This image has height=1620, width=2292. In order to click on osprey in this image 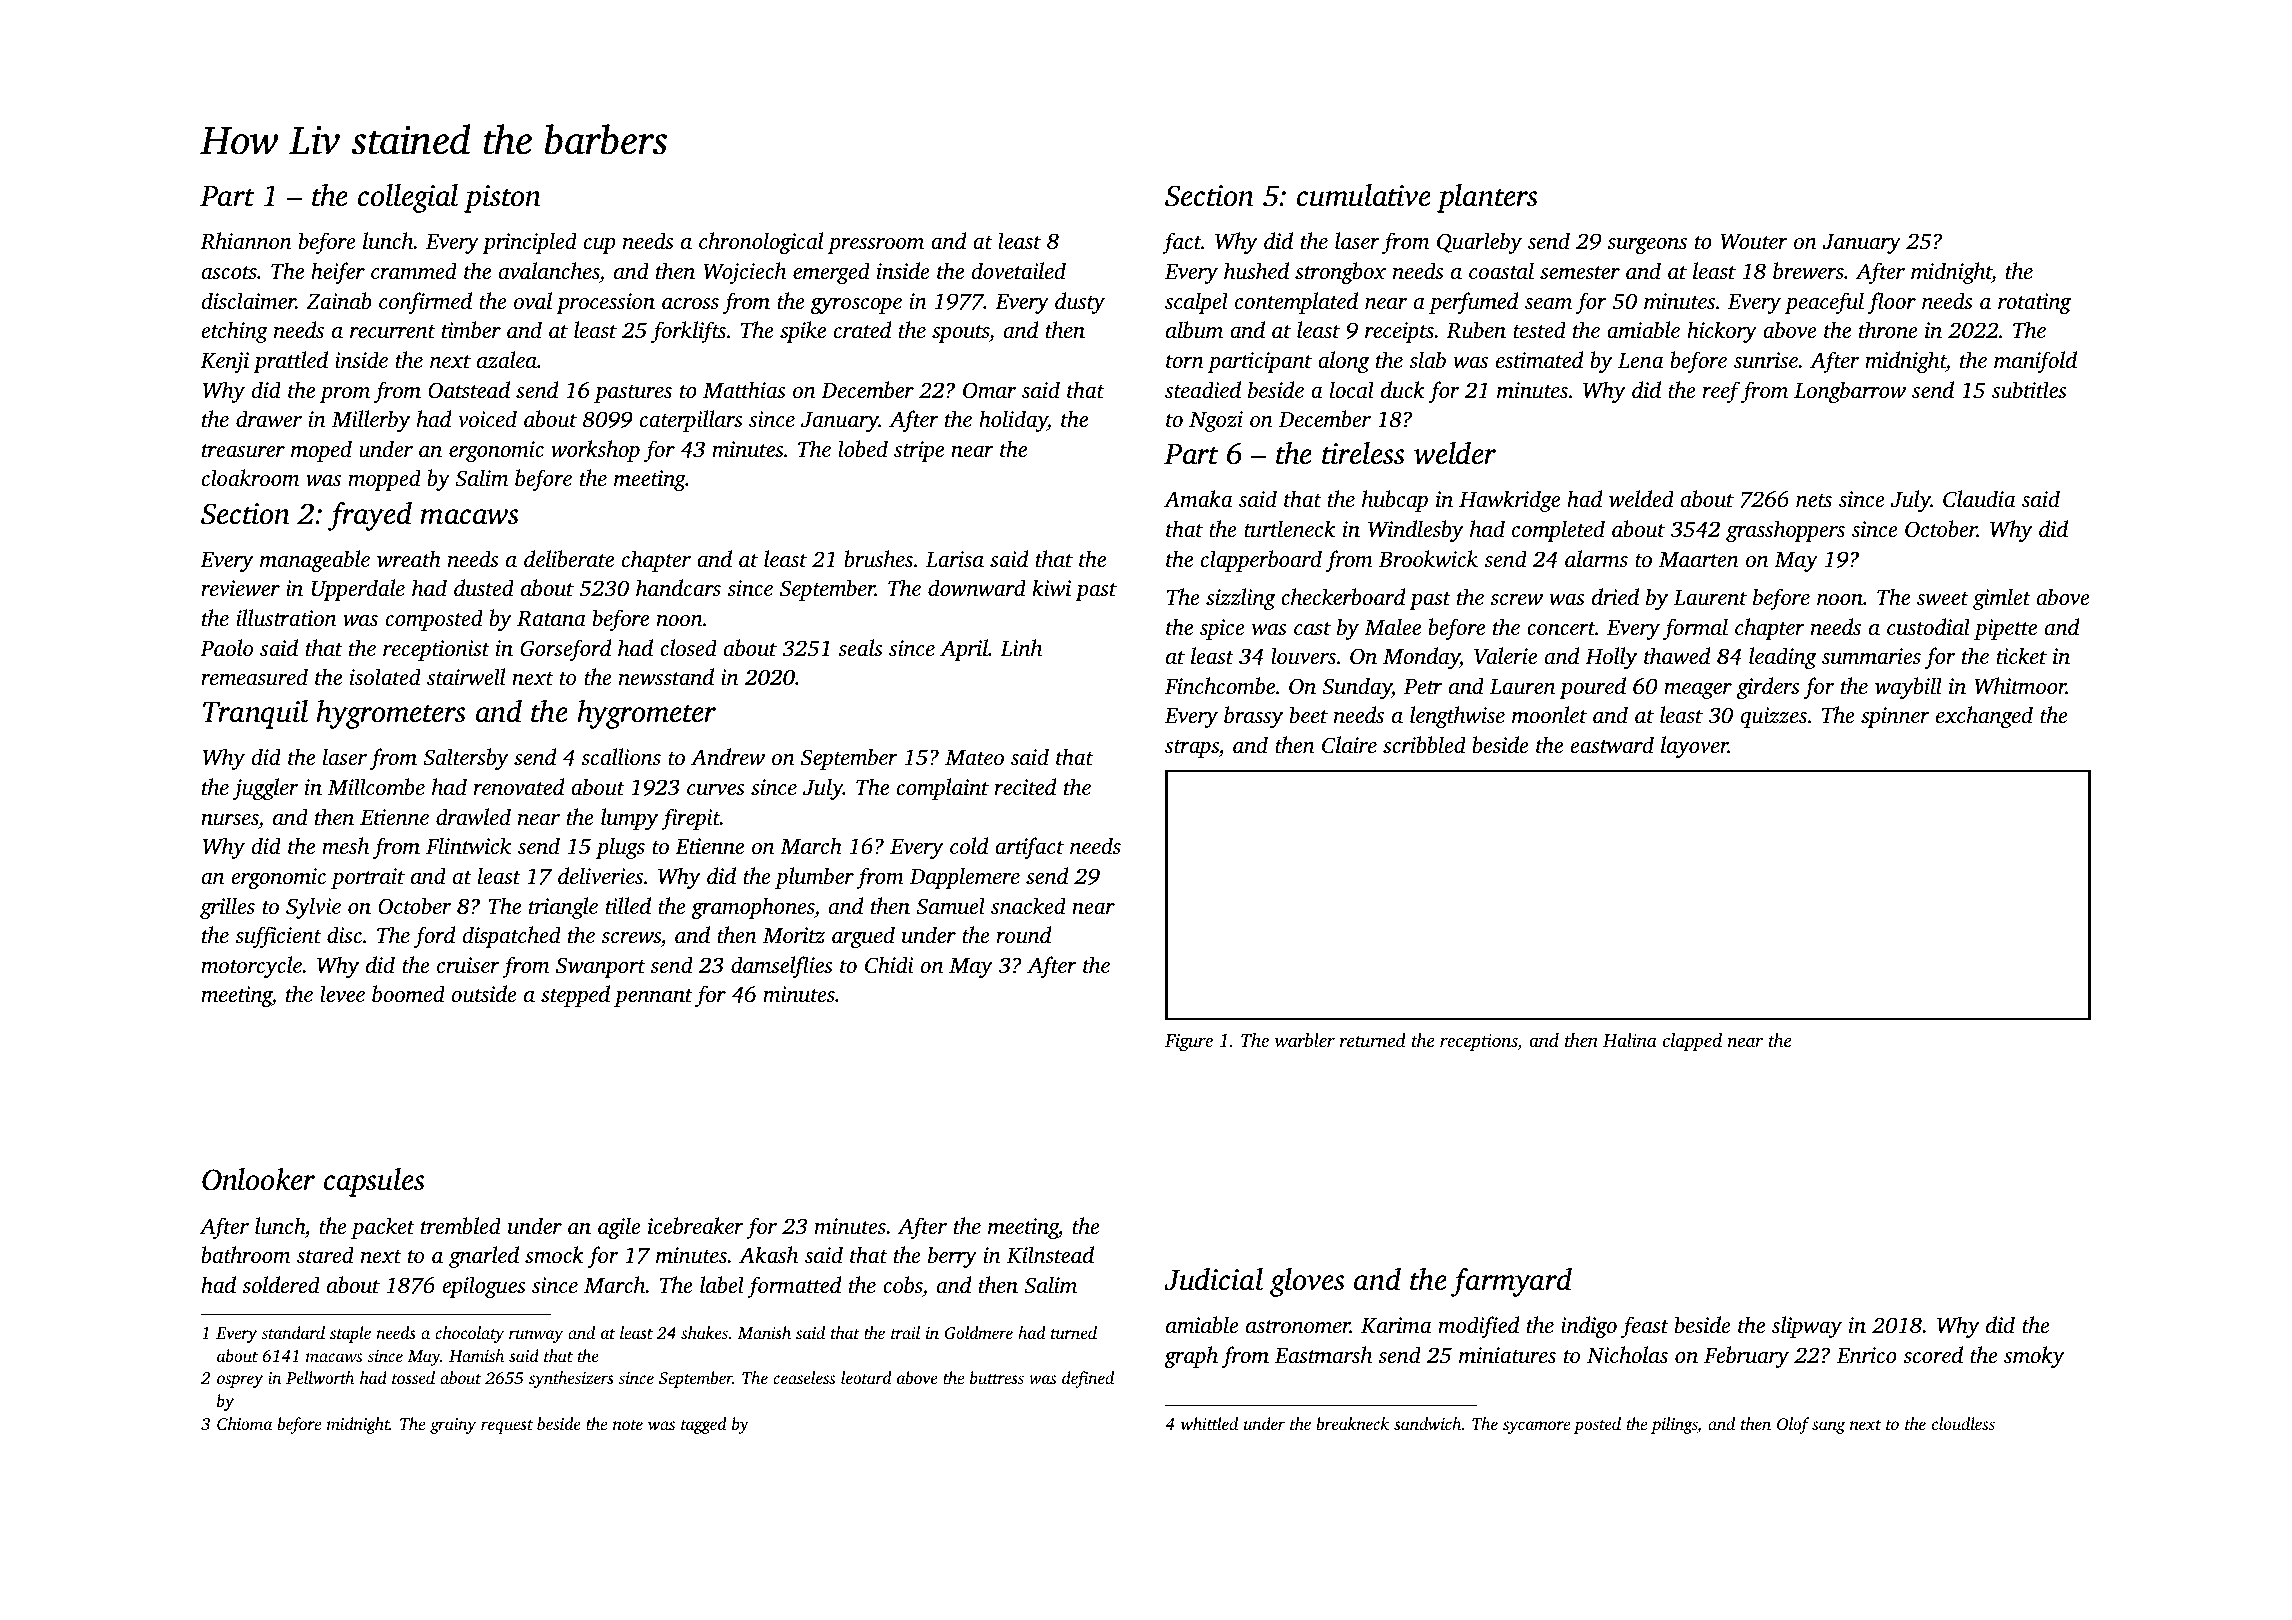, I will do `click(240, 1381)`.
